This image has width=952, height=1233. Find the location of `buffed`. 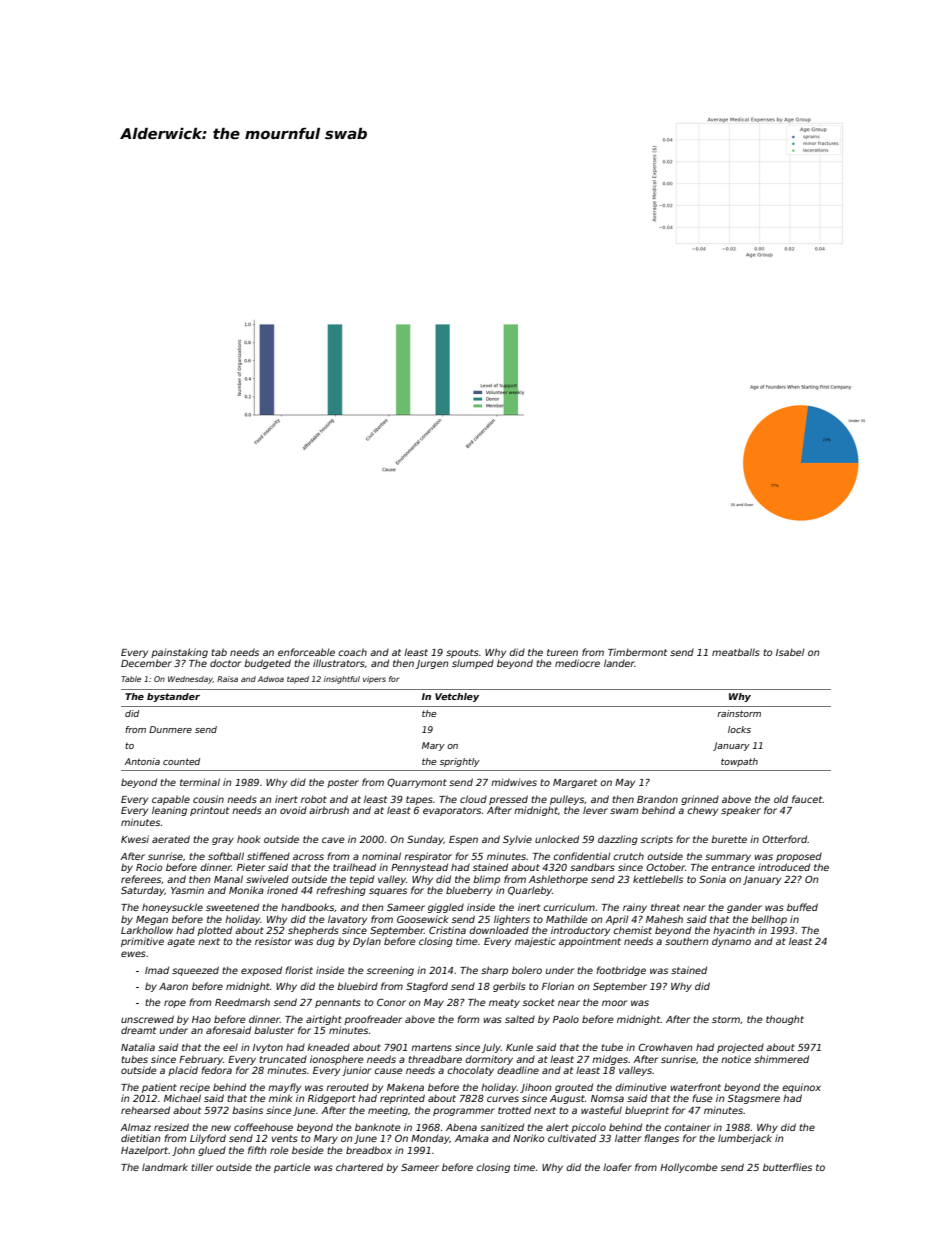

buffed is located at coordinates (802, 907).
